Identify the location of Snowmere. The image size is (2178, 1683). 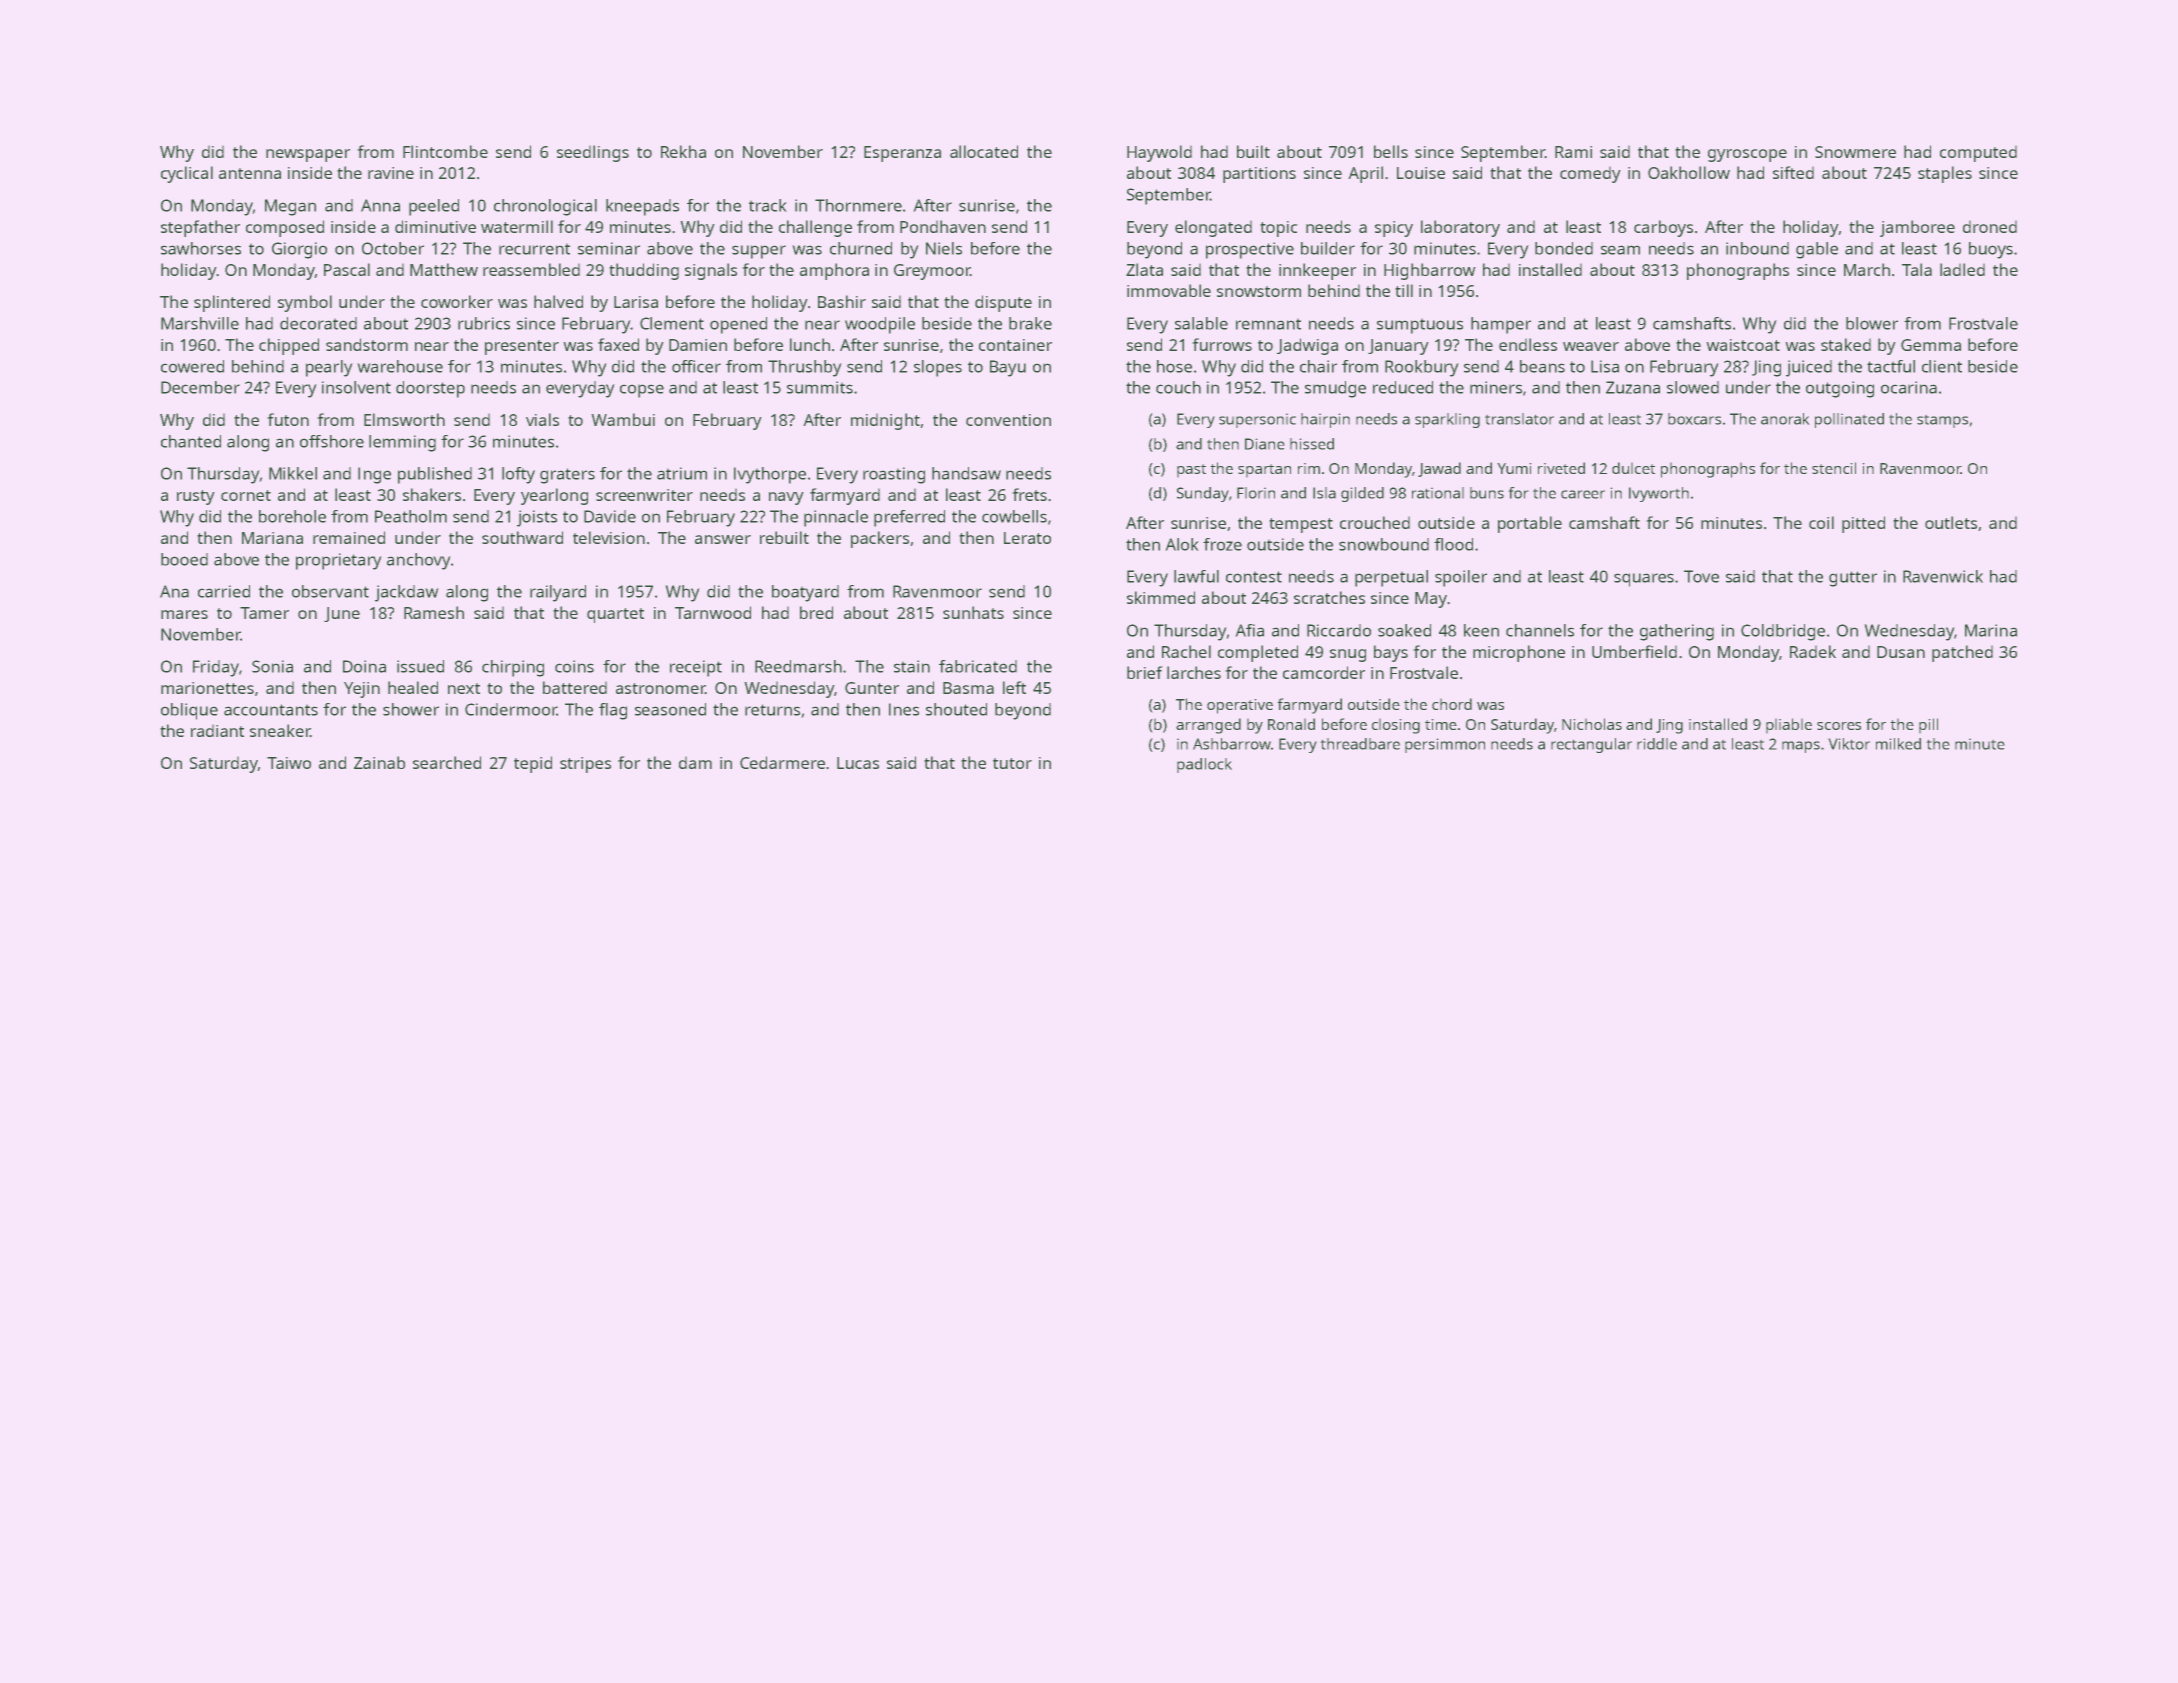
(1855, 152).
